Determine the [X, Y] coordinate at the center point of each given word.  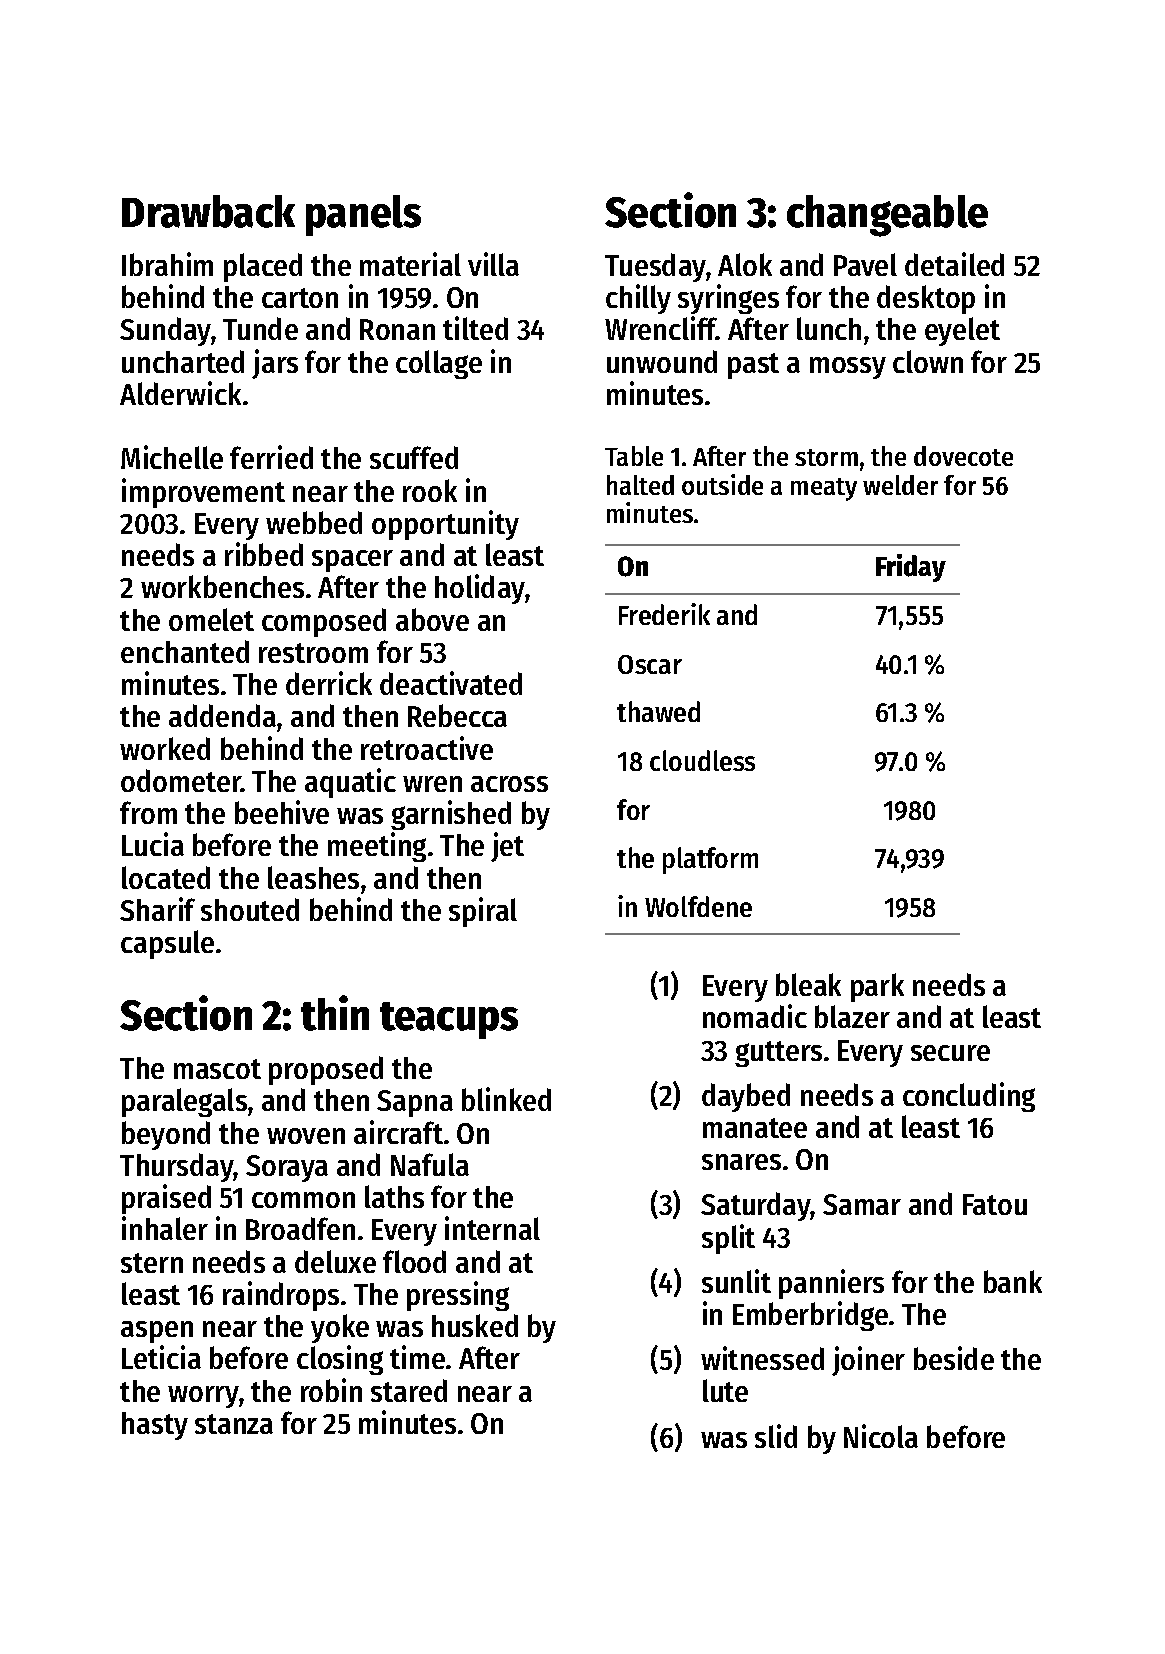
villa [493, 264]
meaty [824, 489]
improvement [203, 493]
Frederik [664, 614]
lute [725, 1390]
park [877, 987]
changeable [887, 216]
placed [263, 267]
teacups [449, 1020]
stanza [234, 1424]
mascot [217, 1069]
